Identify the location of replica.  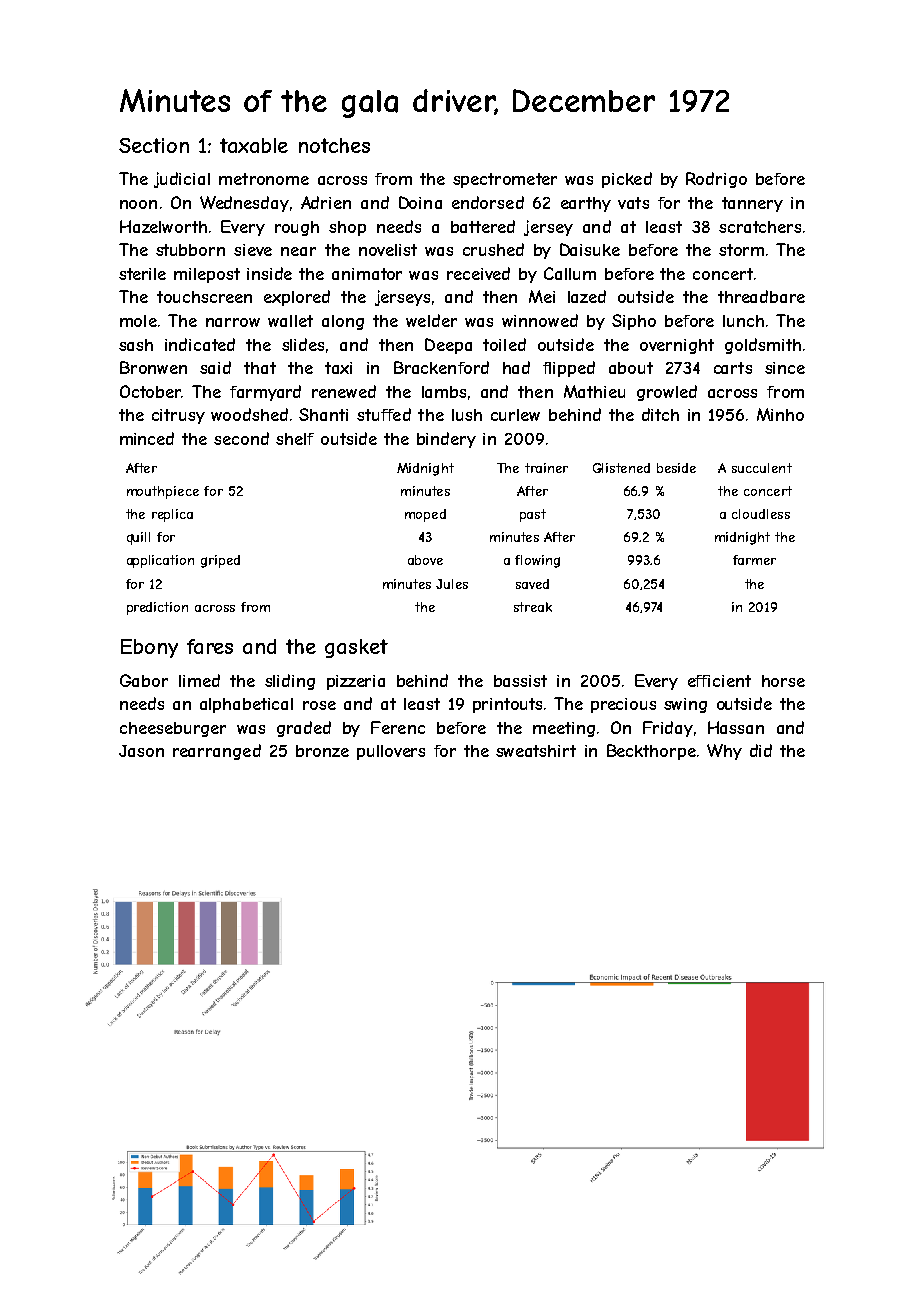
(172, 515).
